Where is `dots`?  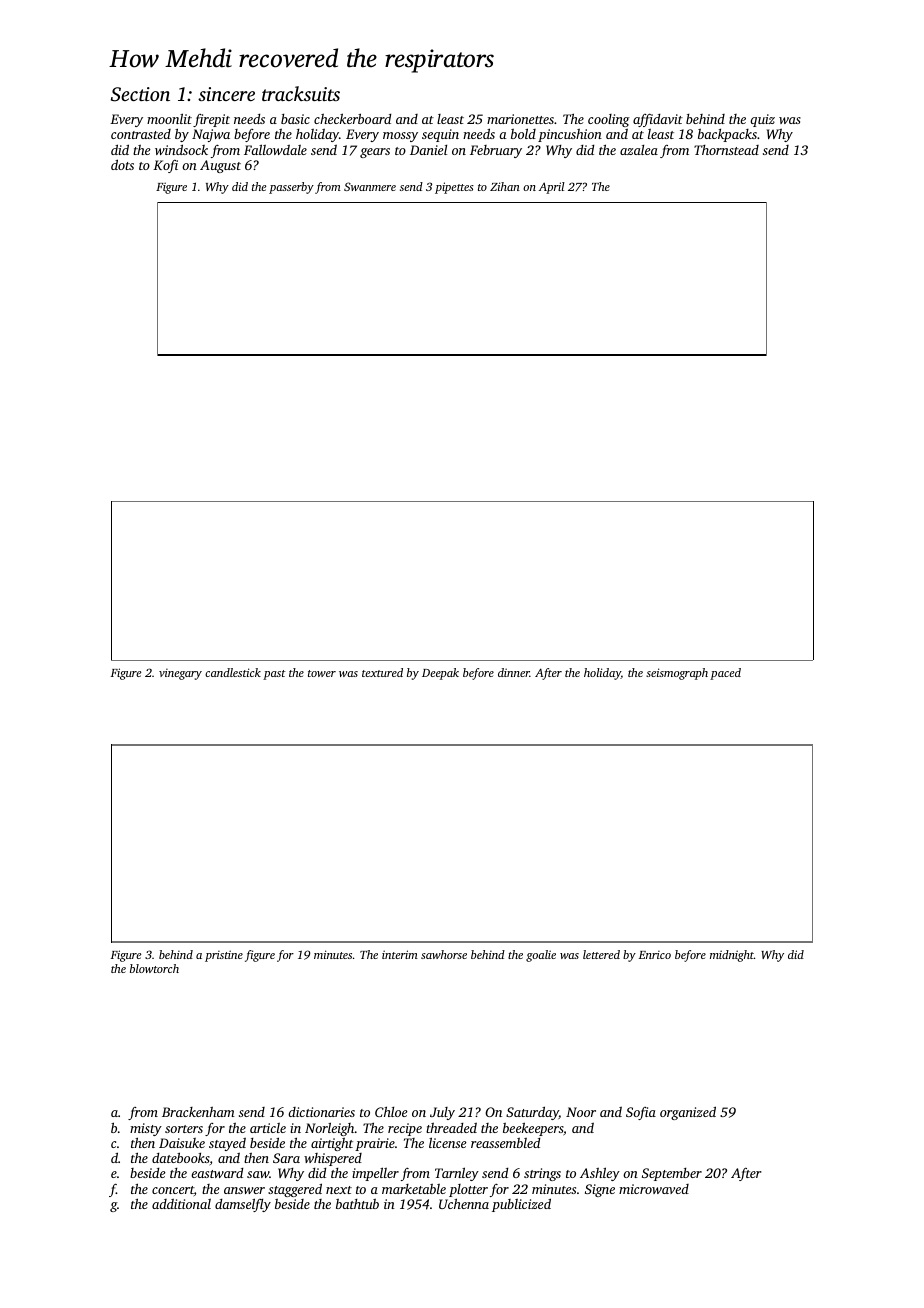
dots is located at coordinates (122, 164).
